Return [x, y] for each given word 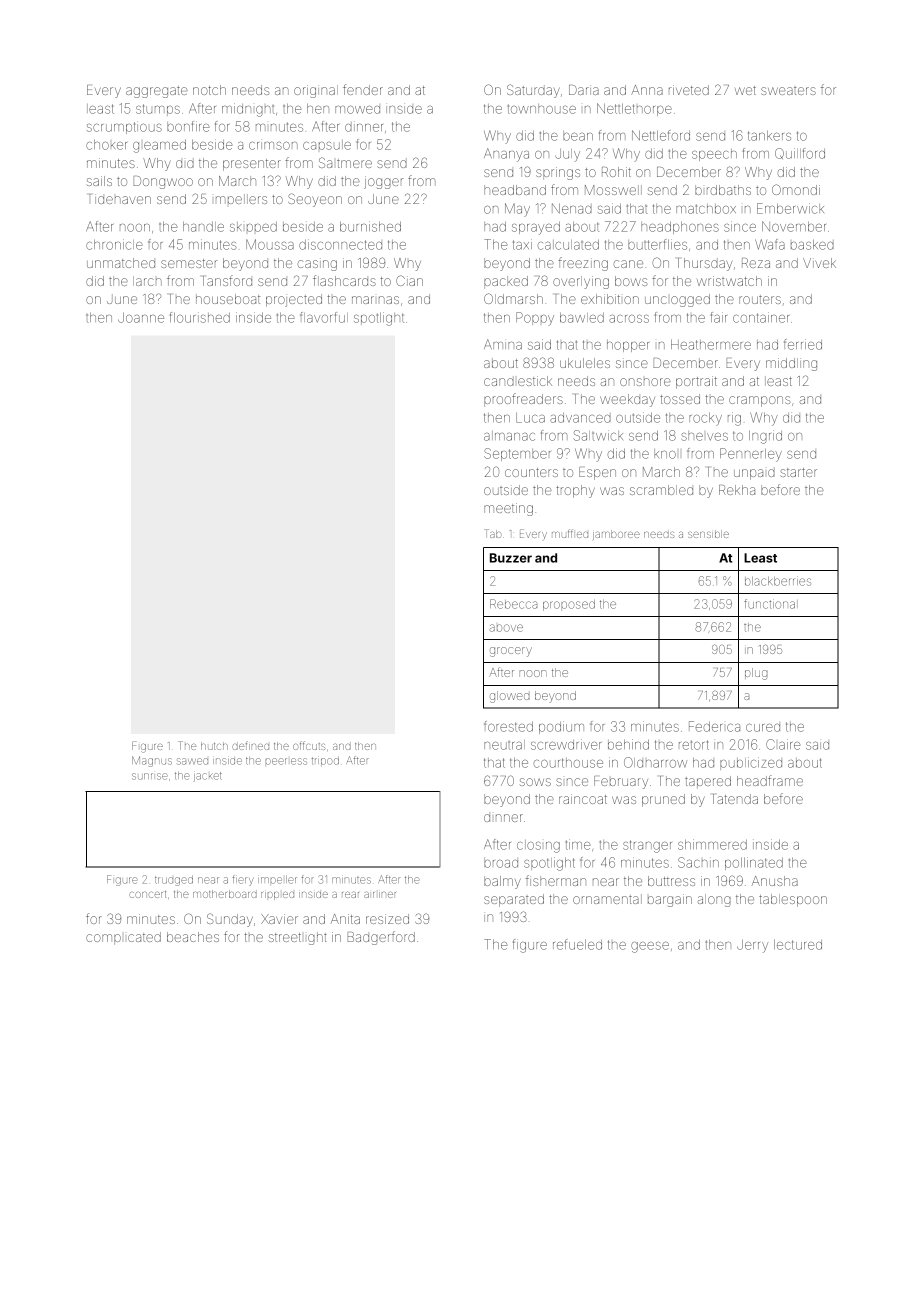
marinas [375, 300]
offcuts [309, 745]
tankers [769, 136]
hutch [214, 746]
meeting [508, 509]
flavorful [324, 317]
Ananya [506, 155]
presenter [252, 165]
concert [147, 894]
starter [798, 472]
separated [514, 900]
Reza [756, 263]
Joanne [141, 318]
